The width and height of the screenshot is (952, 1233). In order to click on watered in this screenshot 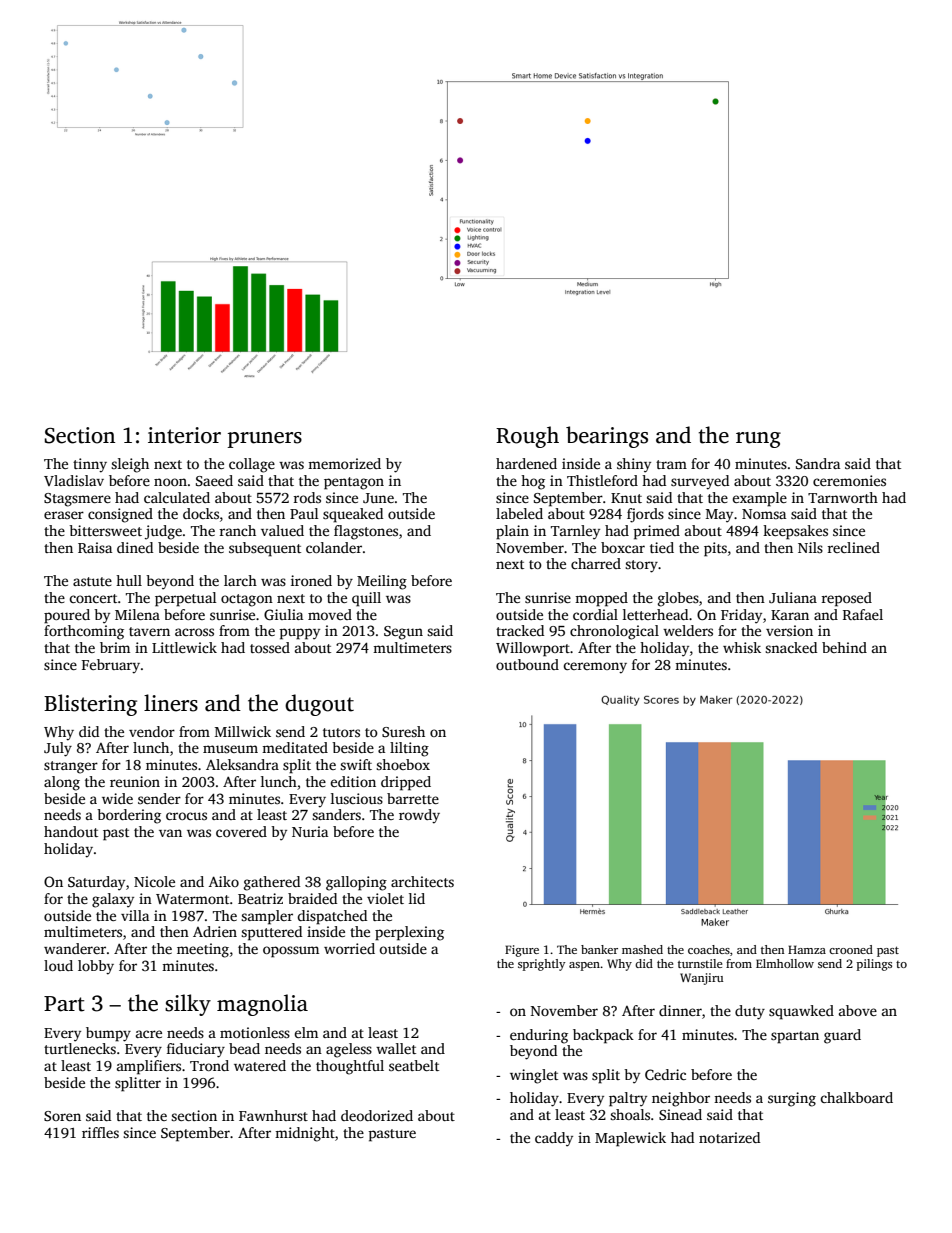, I will do `click(260, 1065)`.
